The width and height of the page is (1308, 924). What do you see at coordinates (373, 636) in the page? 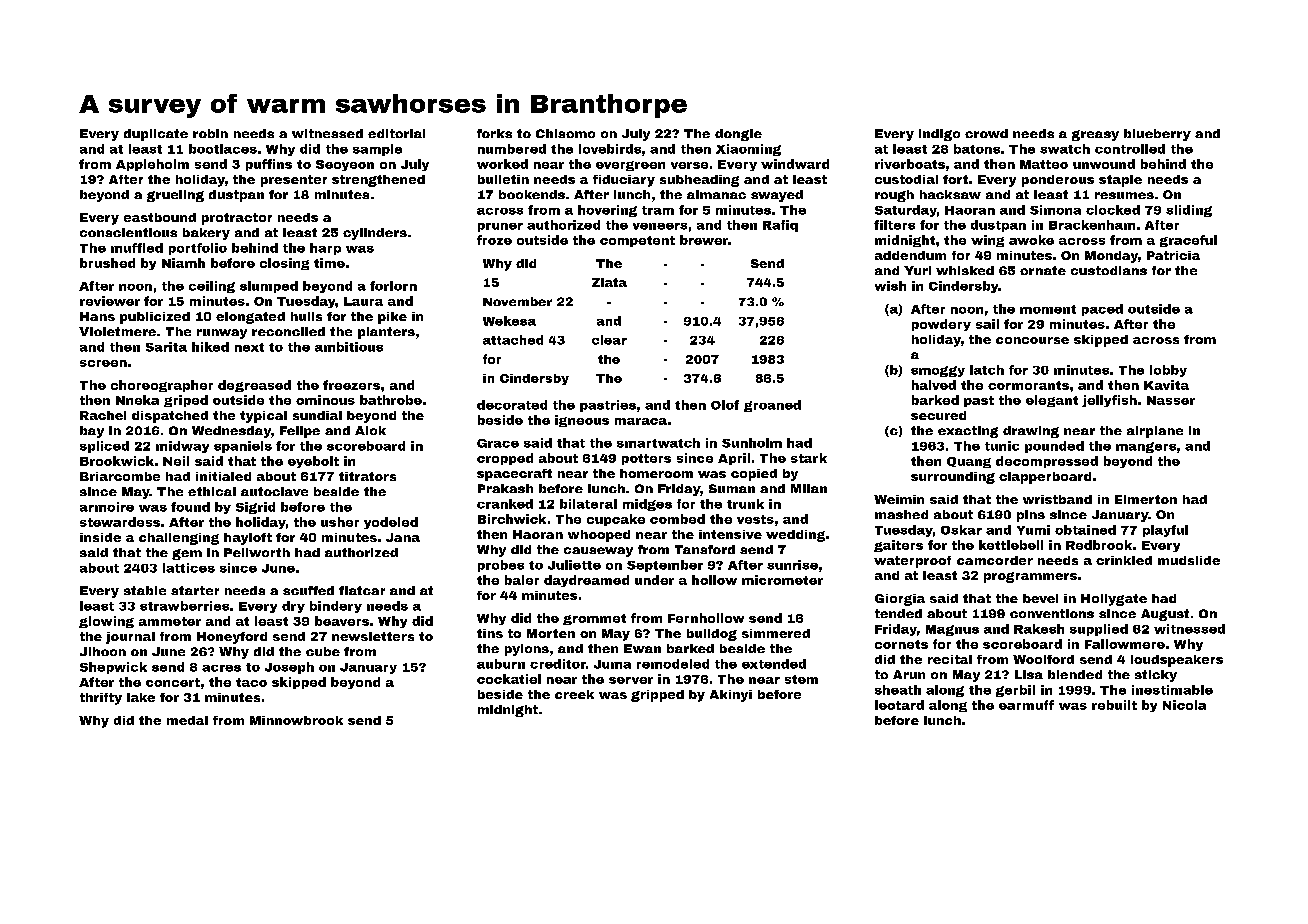
I see `newsletters` at bounding box center [373, 636].
